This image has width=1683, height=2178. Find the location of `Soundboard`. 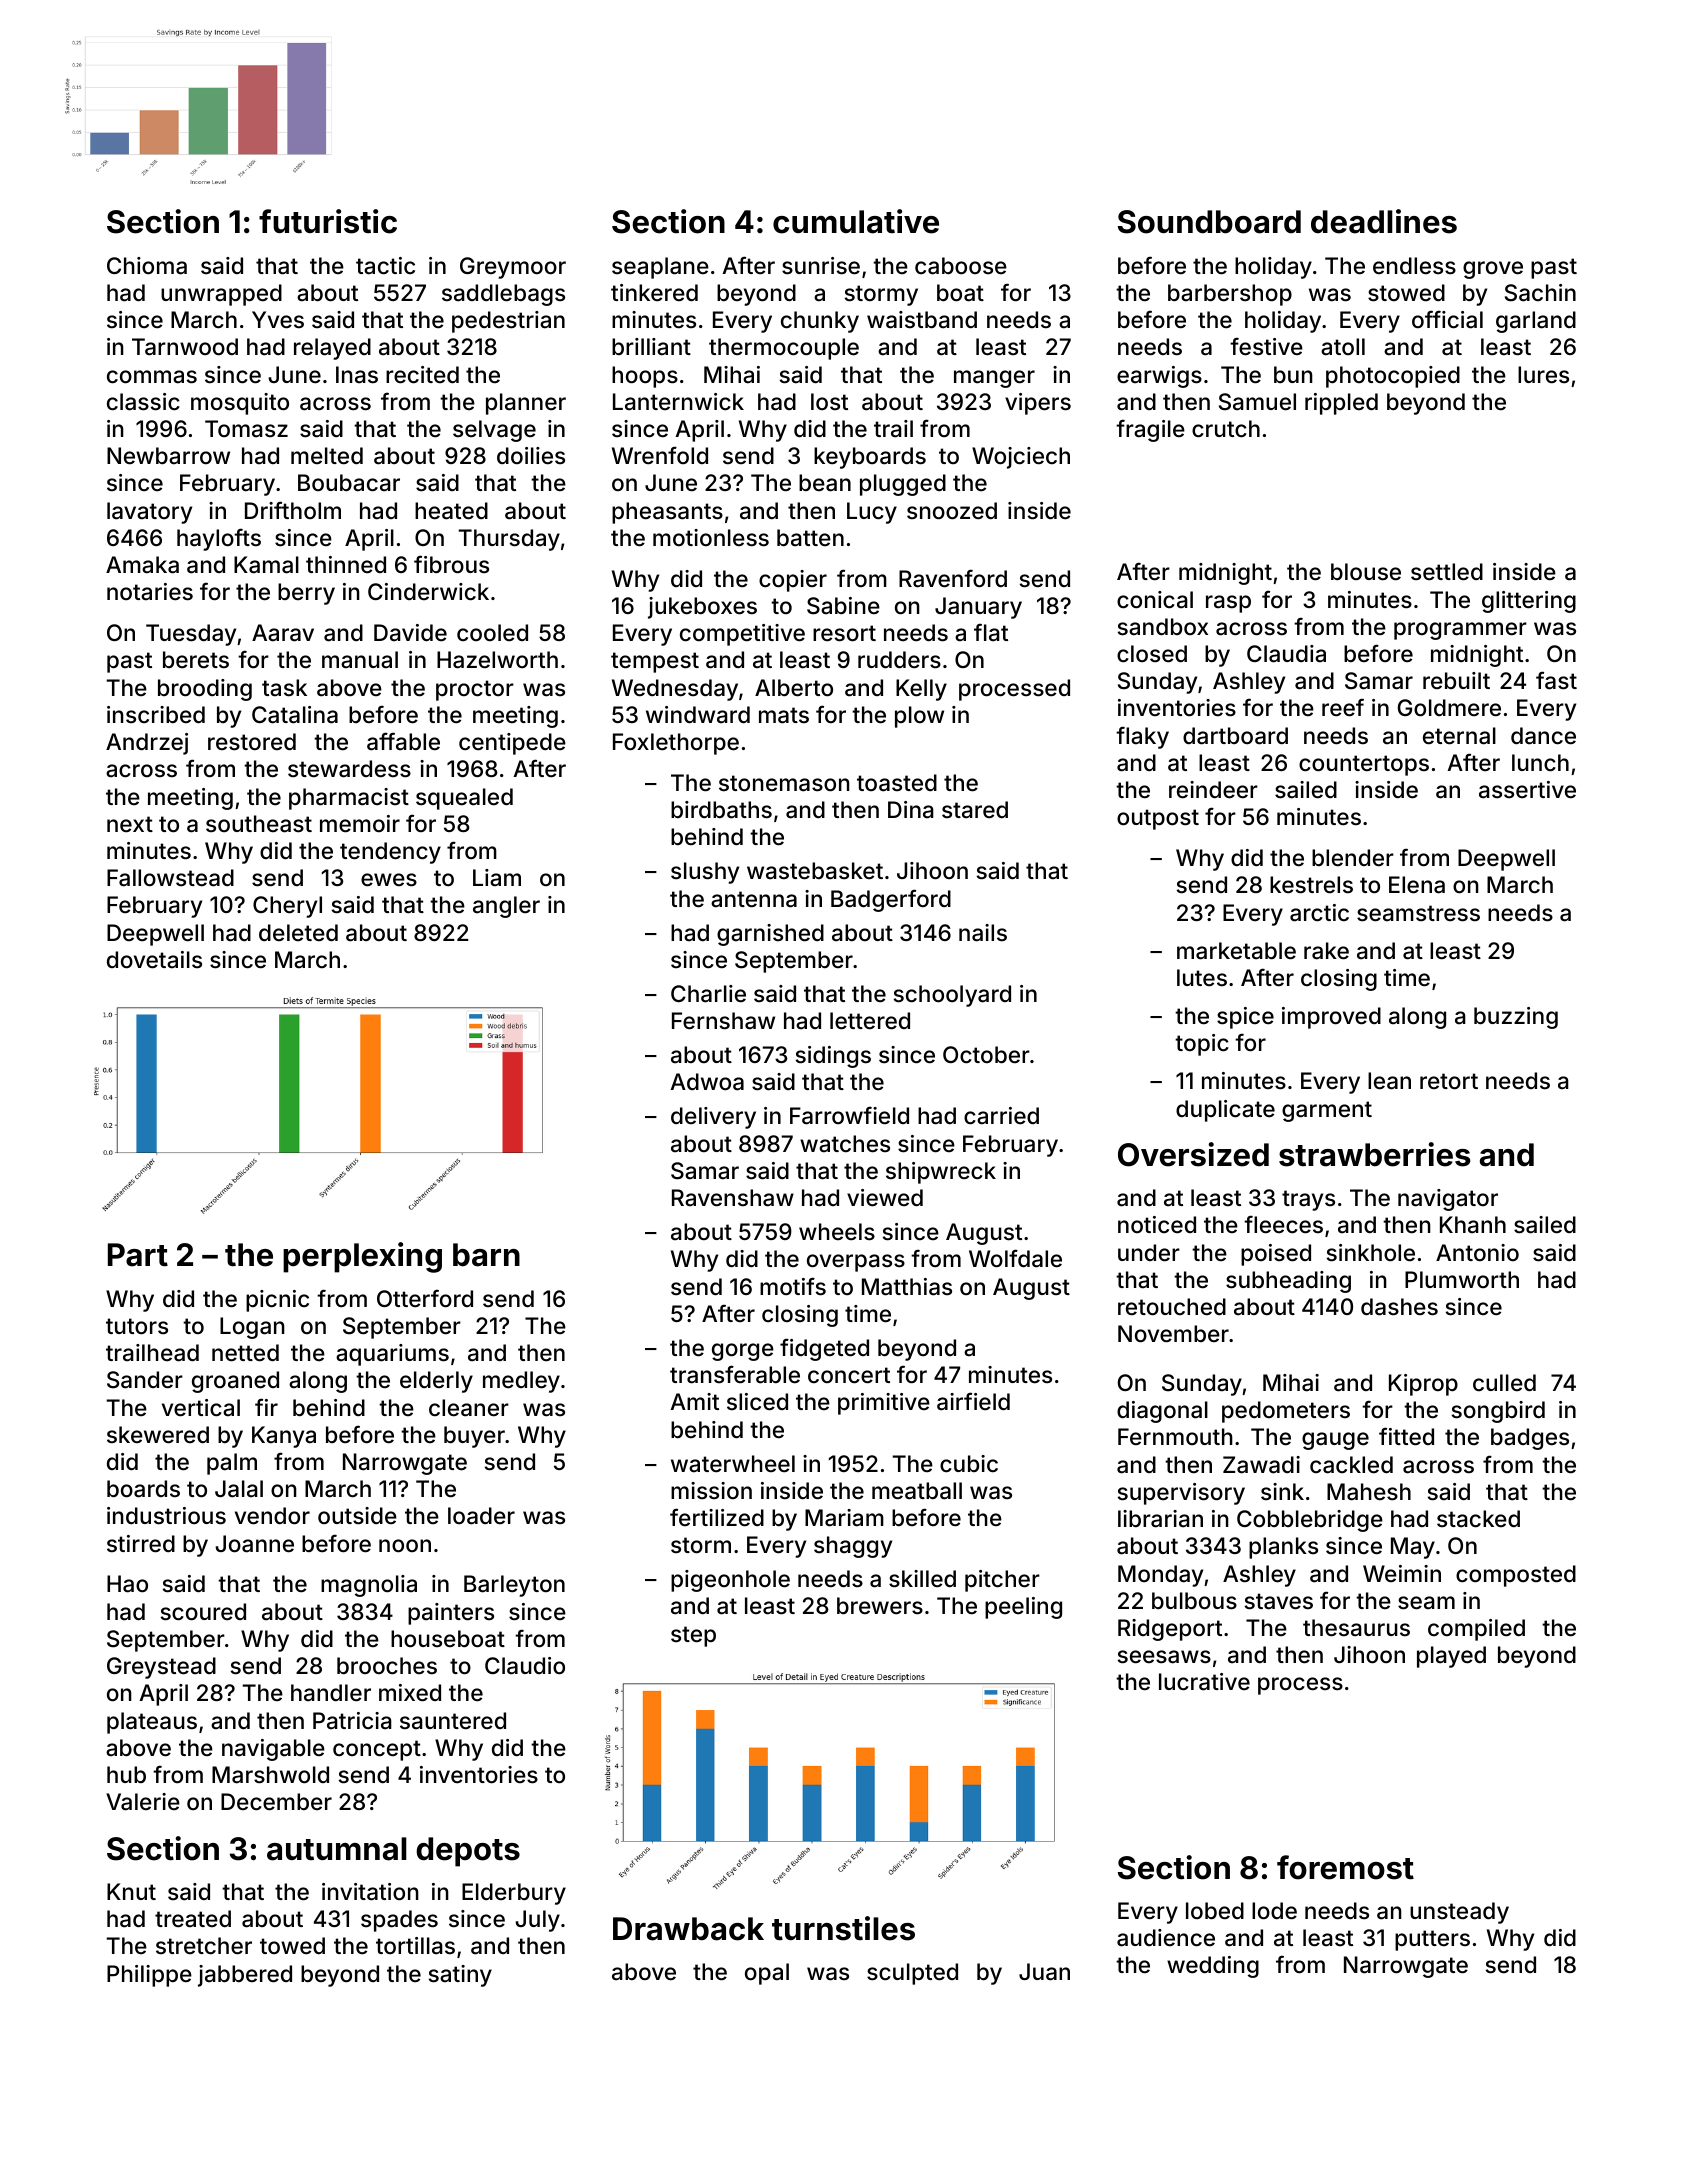

Soundboard is located at coordinates (1209, 222).
